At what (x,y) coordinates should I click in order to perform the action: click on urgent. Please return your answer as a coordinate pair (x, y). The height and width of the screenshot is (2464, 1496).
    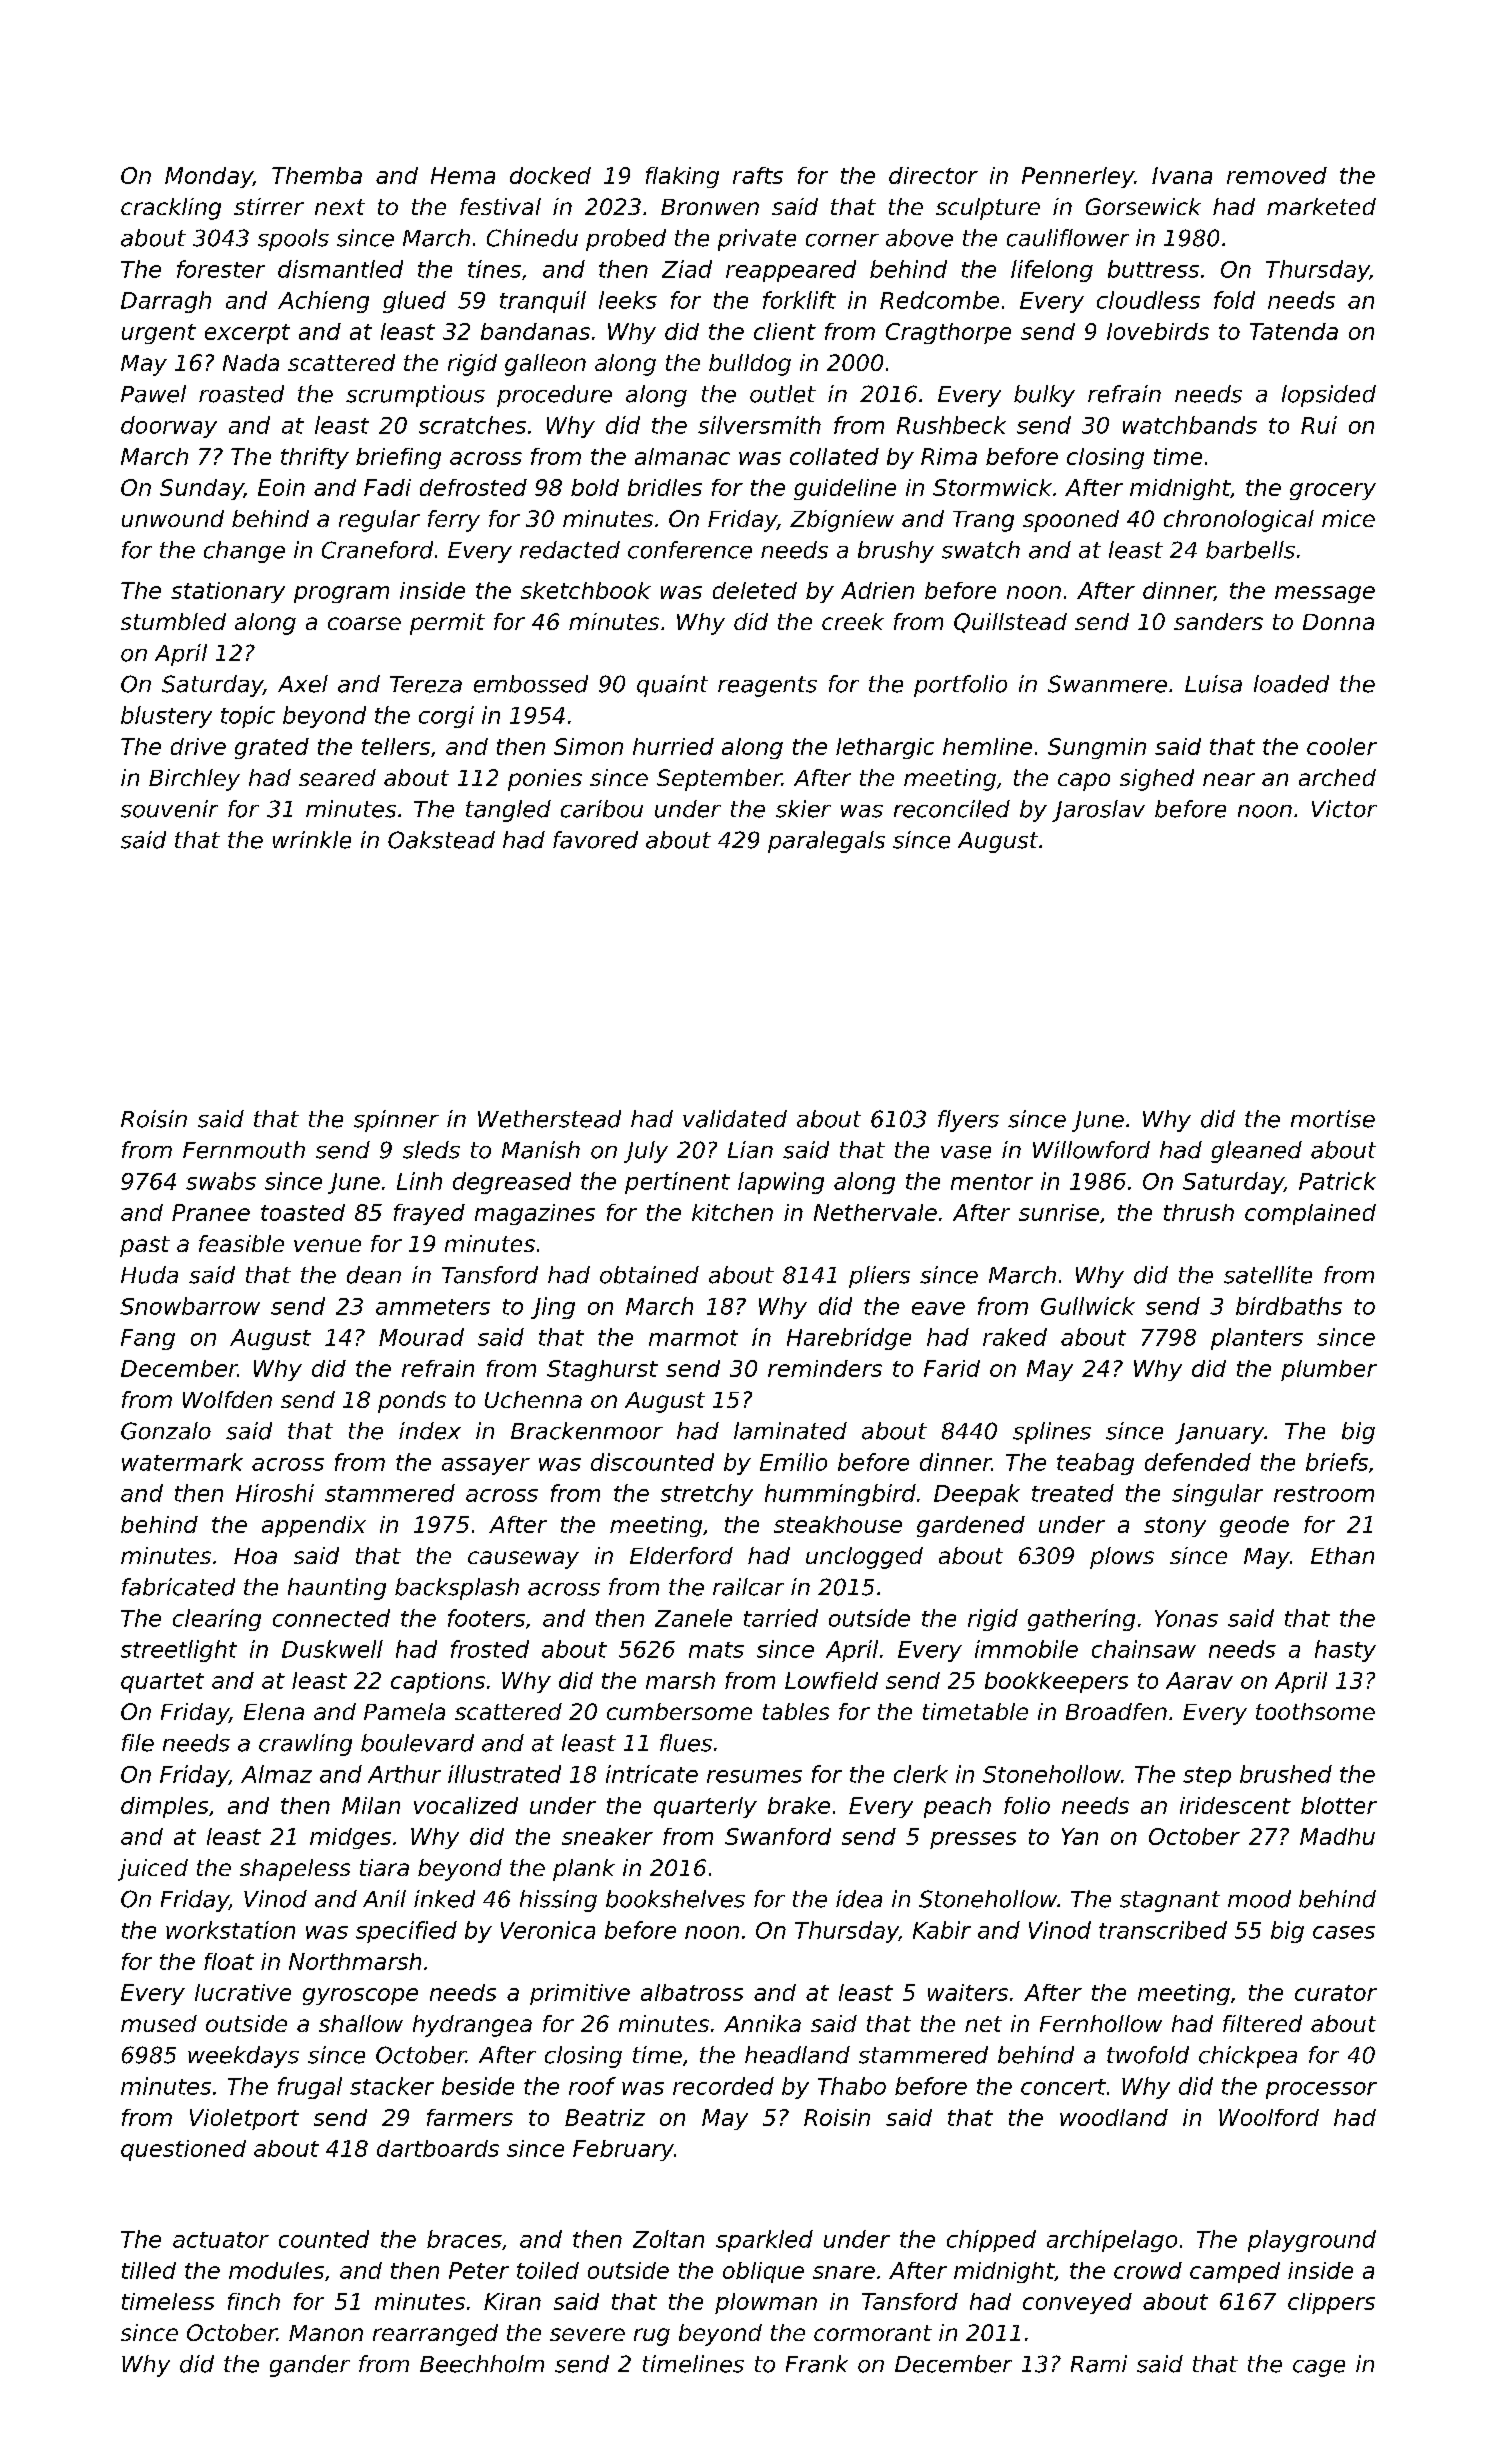
    Looking at the image, I should click on (159, 334).
